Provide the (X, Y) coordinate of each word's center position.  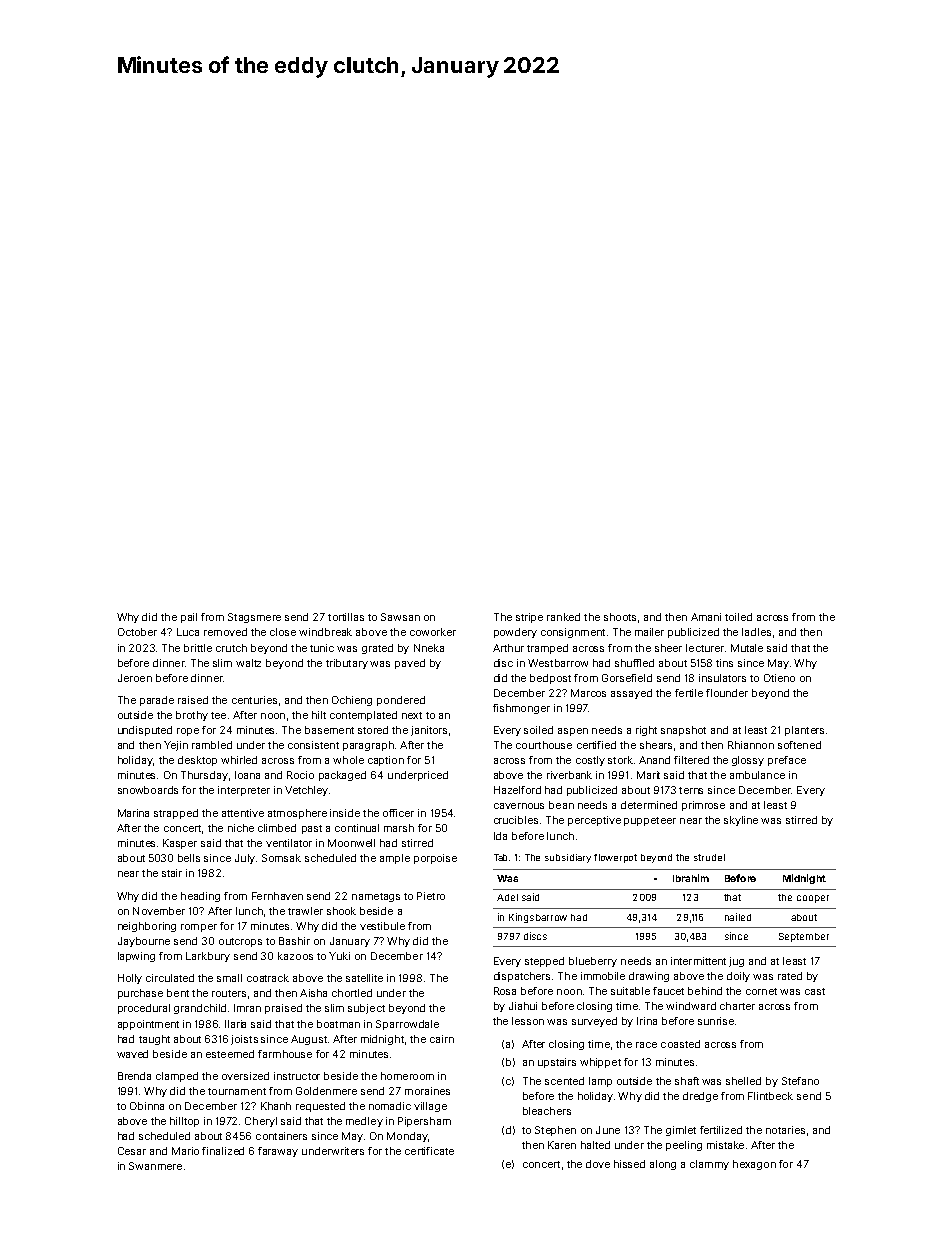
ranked (563, 617)
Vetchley (306, 791)
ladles (756, 632)
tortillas (346, 617)
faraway (278, 1152)
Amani (706, 617)
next (412, 715)
